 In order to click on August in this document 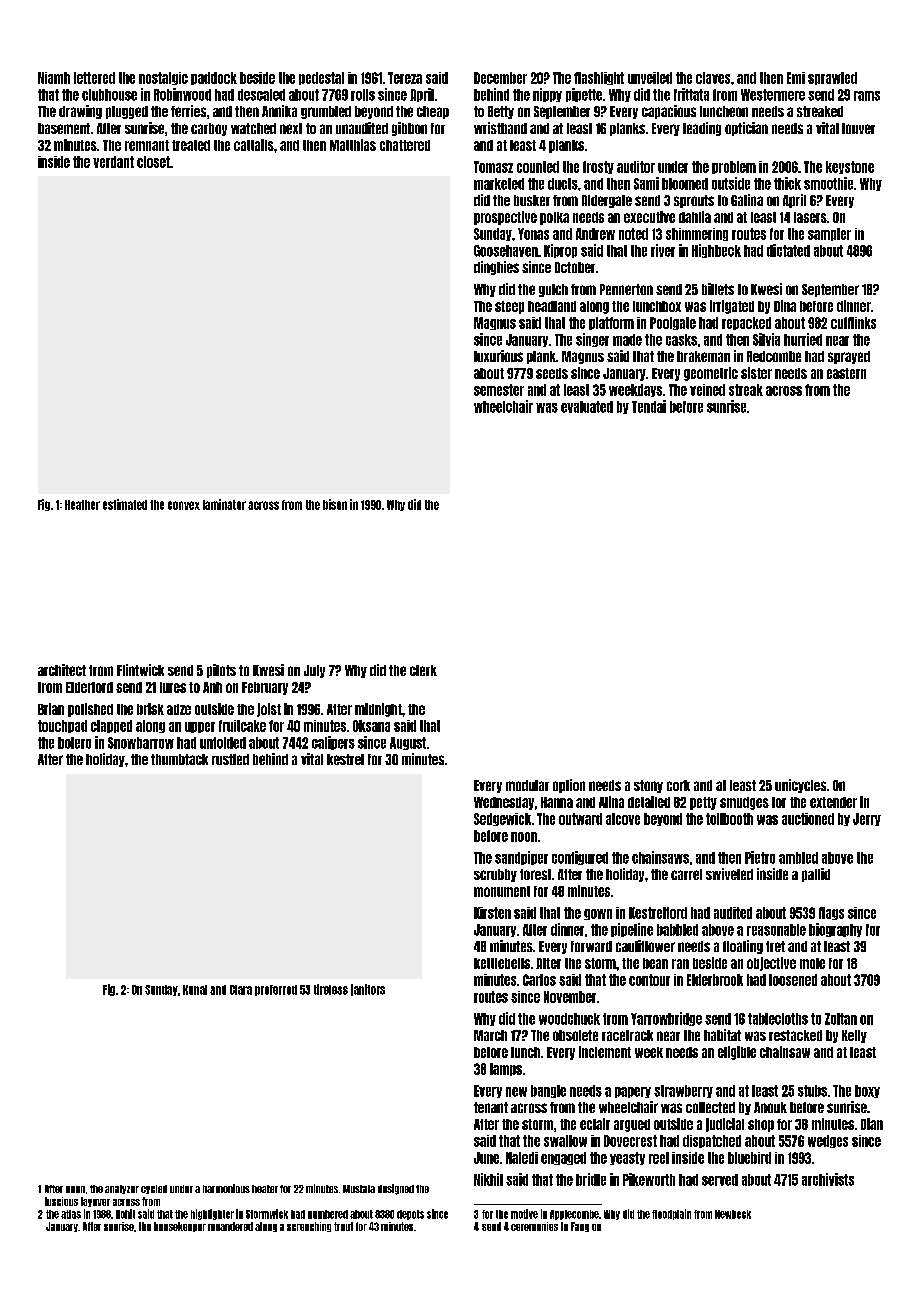, I will do `click(408, 743)`.
